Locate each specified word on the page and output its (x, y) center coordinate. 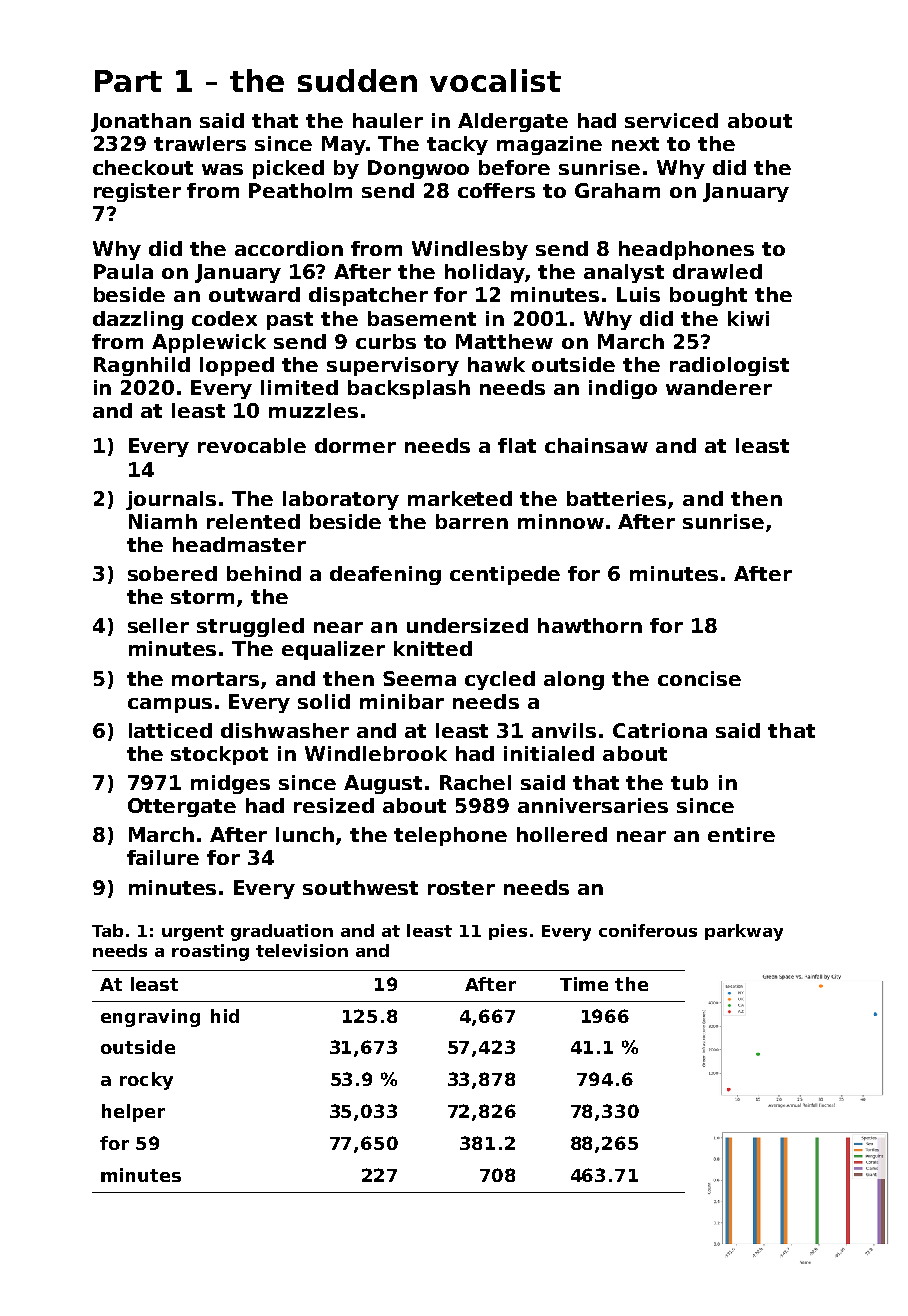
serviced (671, 120)
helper (133, 1113)
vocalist (495, 80)
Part (128, 81)
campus (170, 705)
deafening (385, 575)
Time (584, 984)
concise (699, 678)
